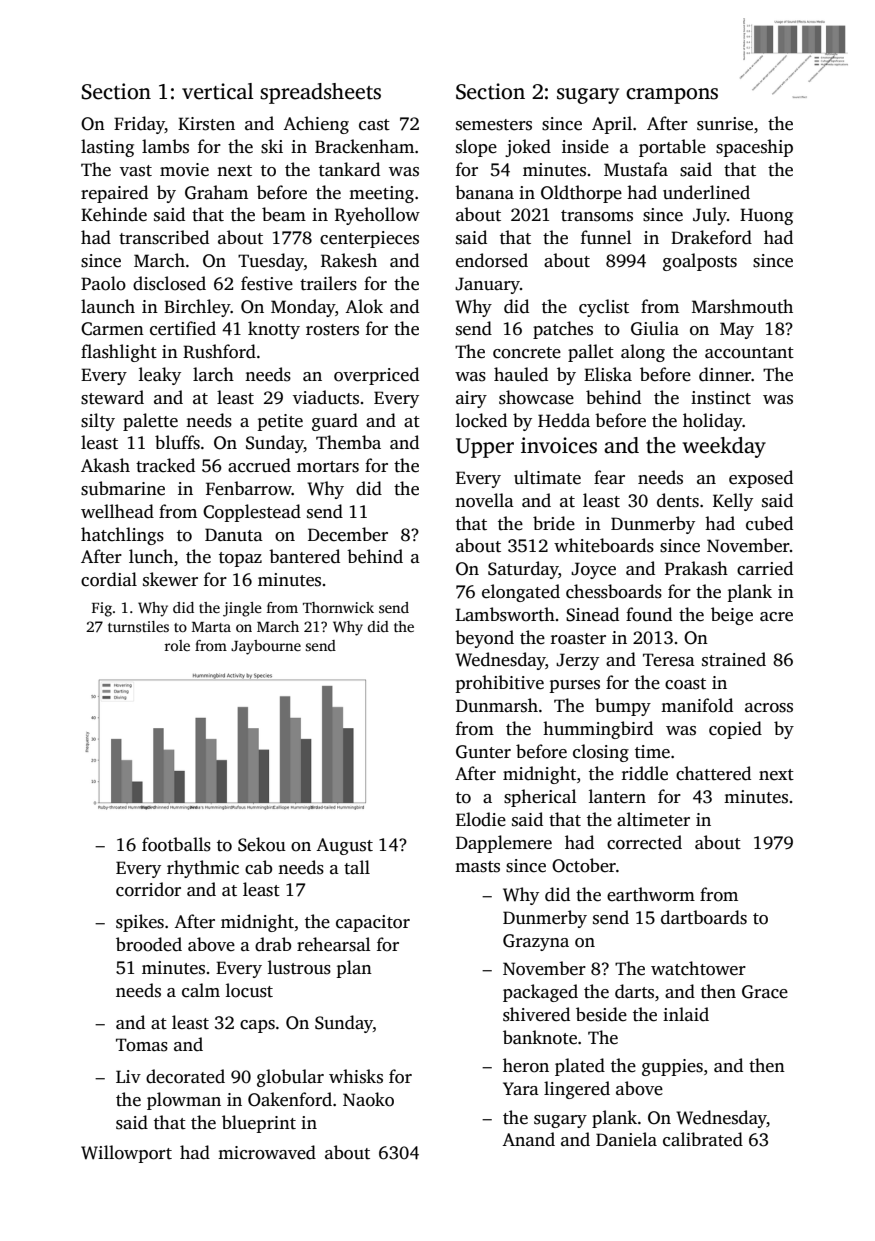 Image resolution: width=875 pixels, height=1241 pixels. I want to click on semesters, so click(494, 125).
